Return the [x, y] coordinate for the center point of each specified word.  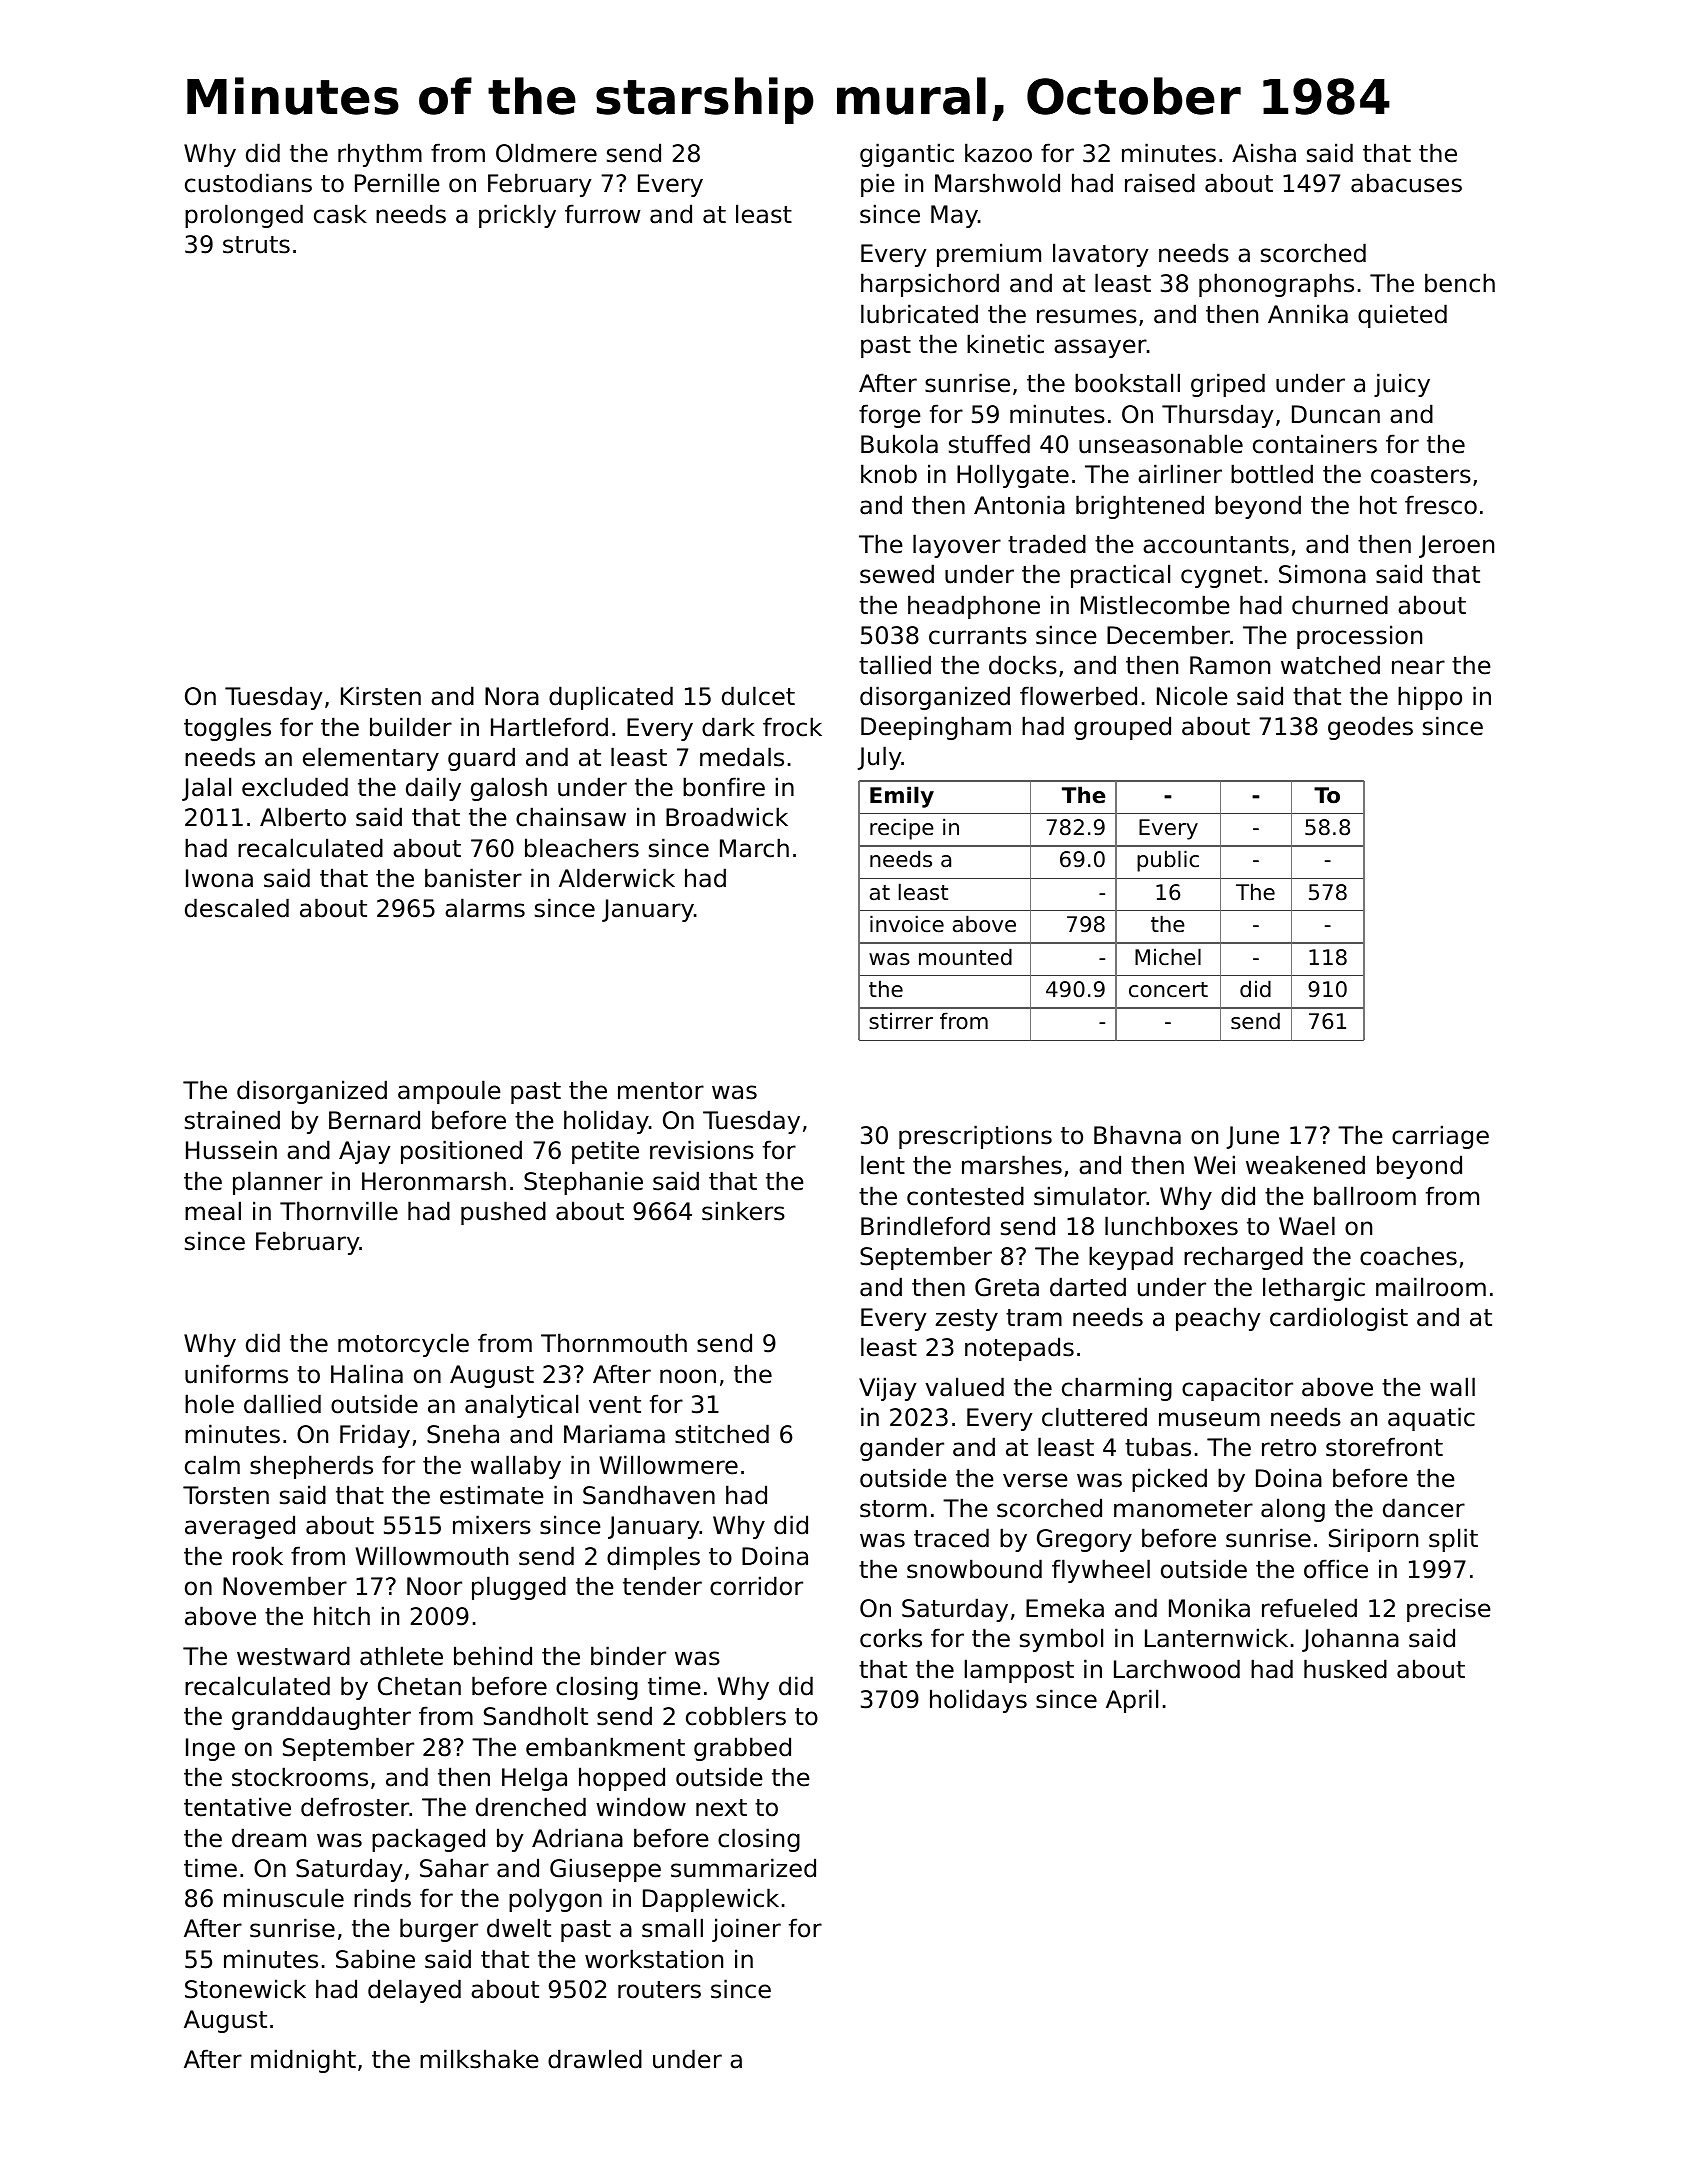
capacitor [1237, 1389]
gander [902, 1449]
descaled [237, 908]
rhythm [380, 155]
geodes [1370, 728]
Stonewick [245, 1989]
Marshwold [997, 183]
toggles [227, 729]
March [754, 848]
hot [1378, 505]
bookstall [1127, 383]
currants [978, 636]
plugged [519, 1588]
